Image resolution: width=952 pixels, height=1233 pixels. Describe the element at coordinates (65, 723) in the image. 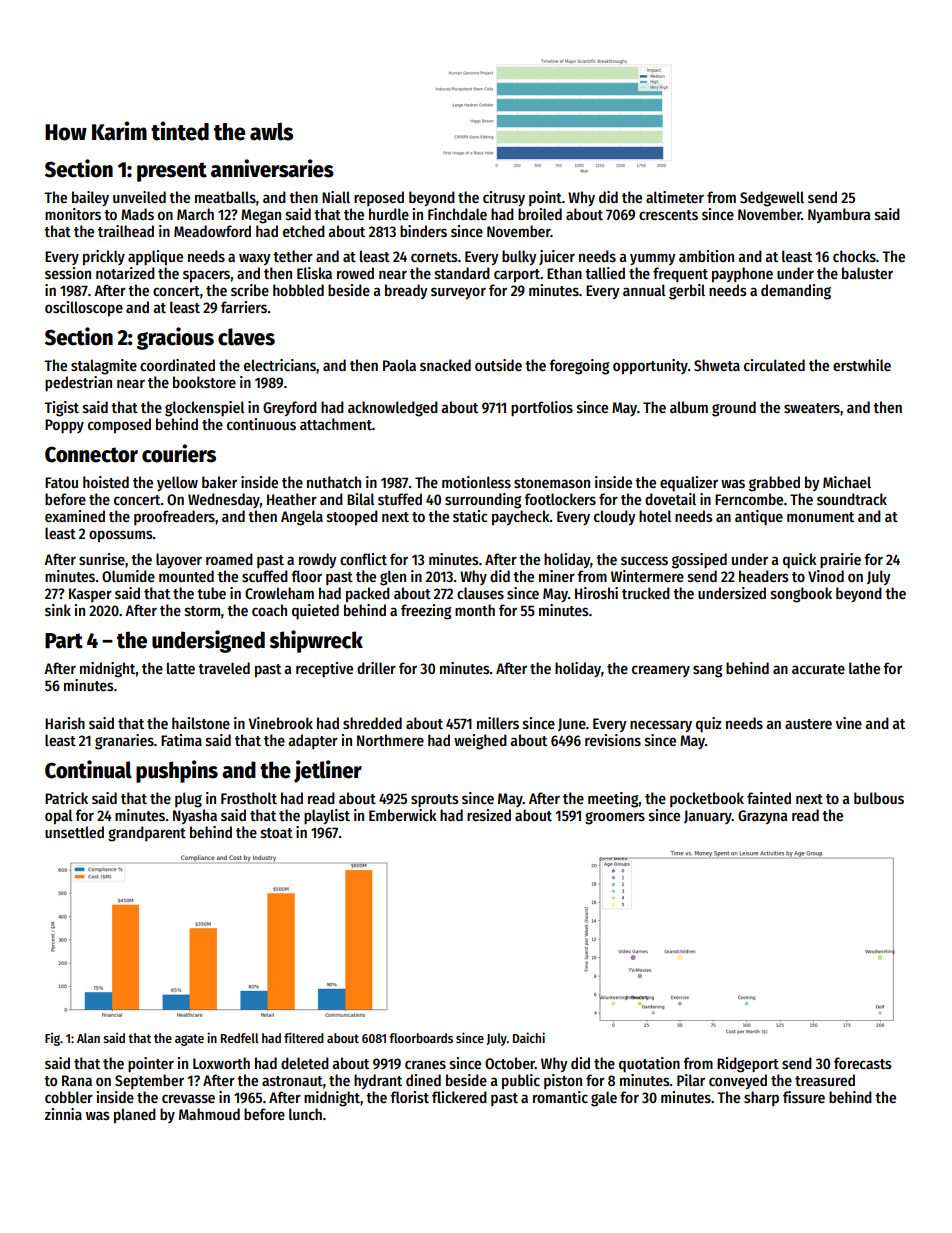

I see `Harish` at that location.
